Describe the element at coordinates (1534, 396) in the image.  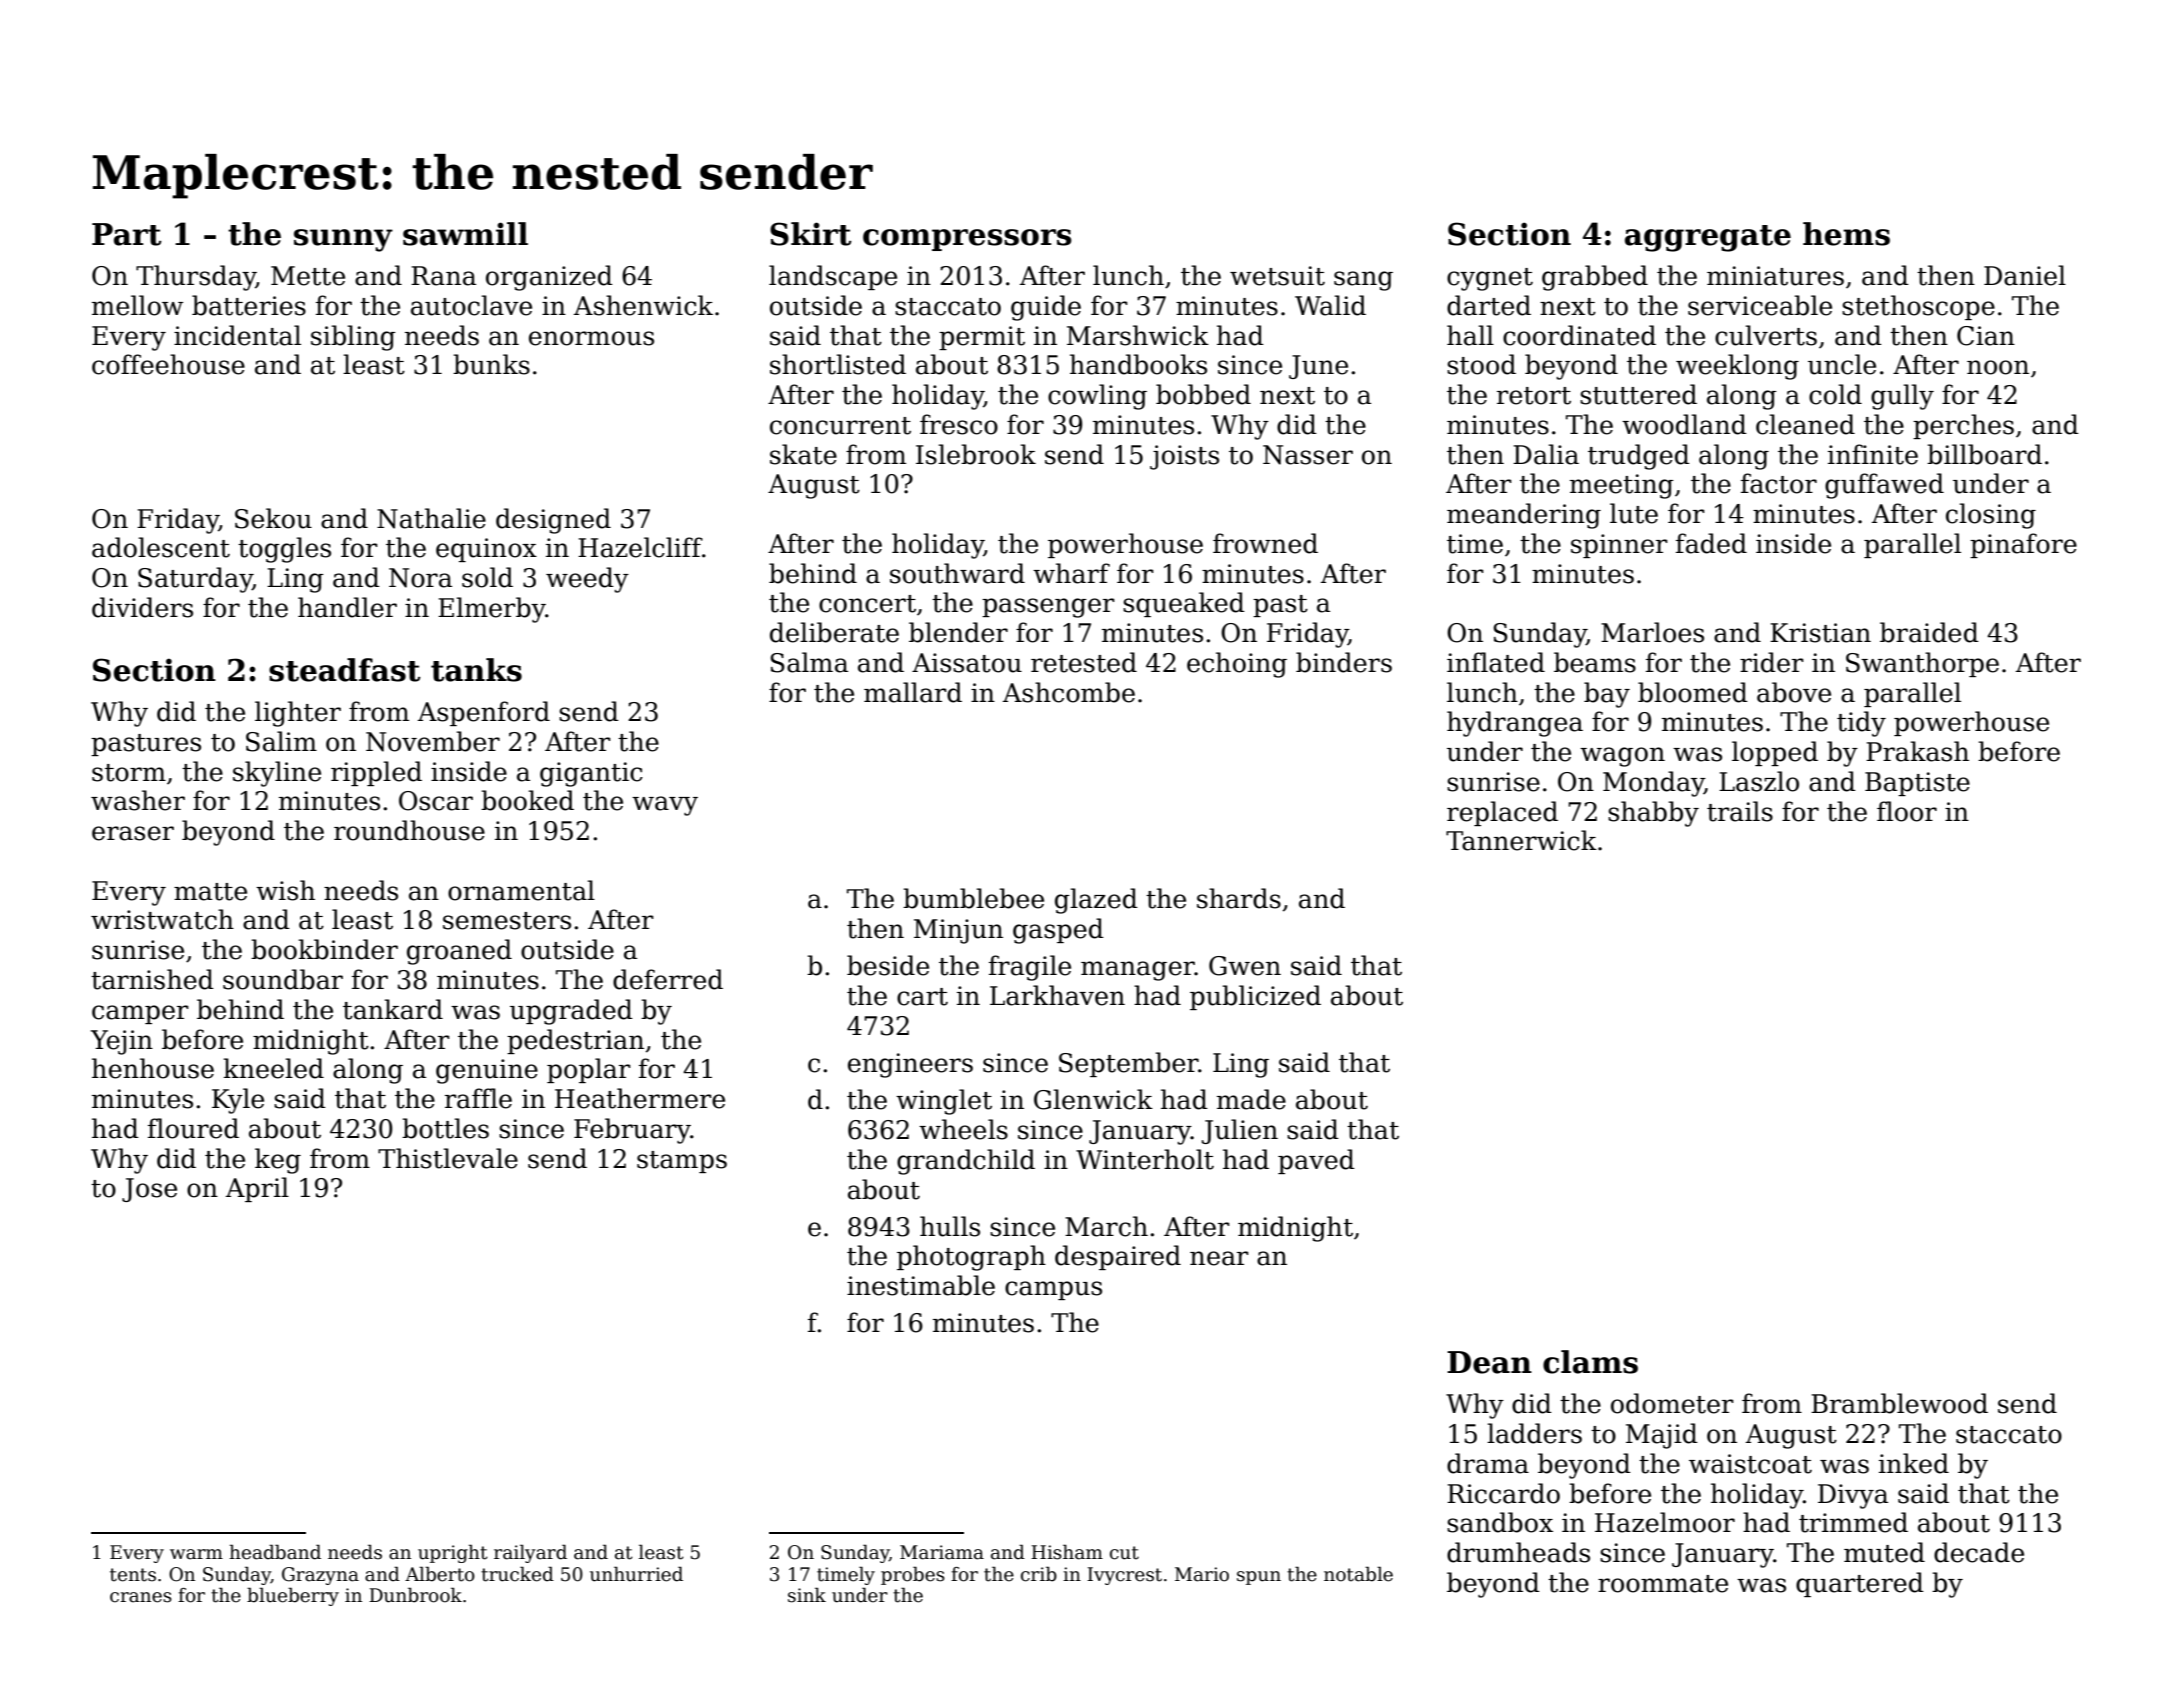
I see `retort` at that location.
